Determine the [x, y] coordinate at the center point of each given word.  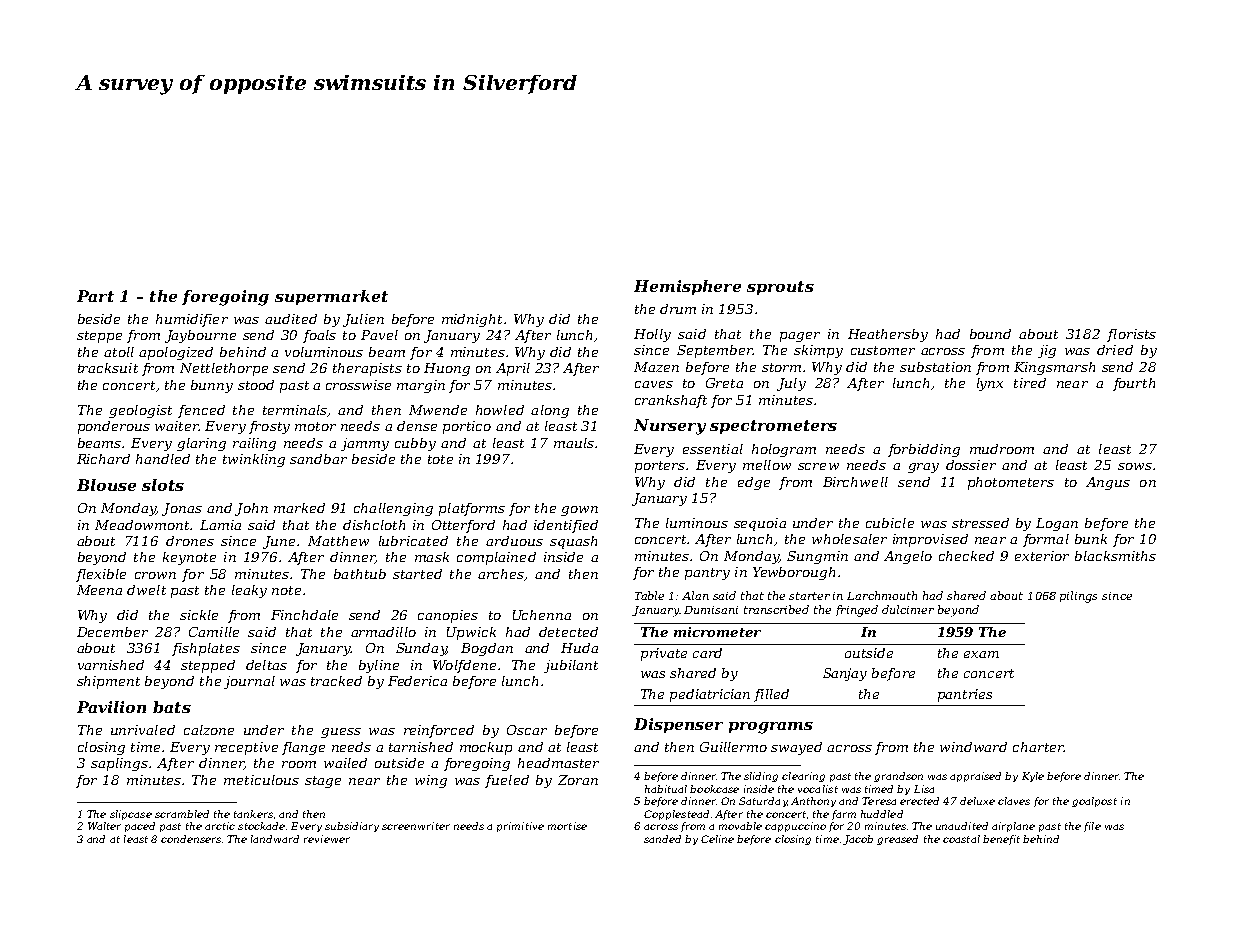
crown [155, 575]
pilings [1078, 597]
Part [95, 296]
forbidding [924, 450]
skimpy [818, 351]
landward [275, 839]
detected [568, 632]
